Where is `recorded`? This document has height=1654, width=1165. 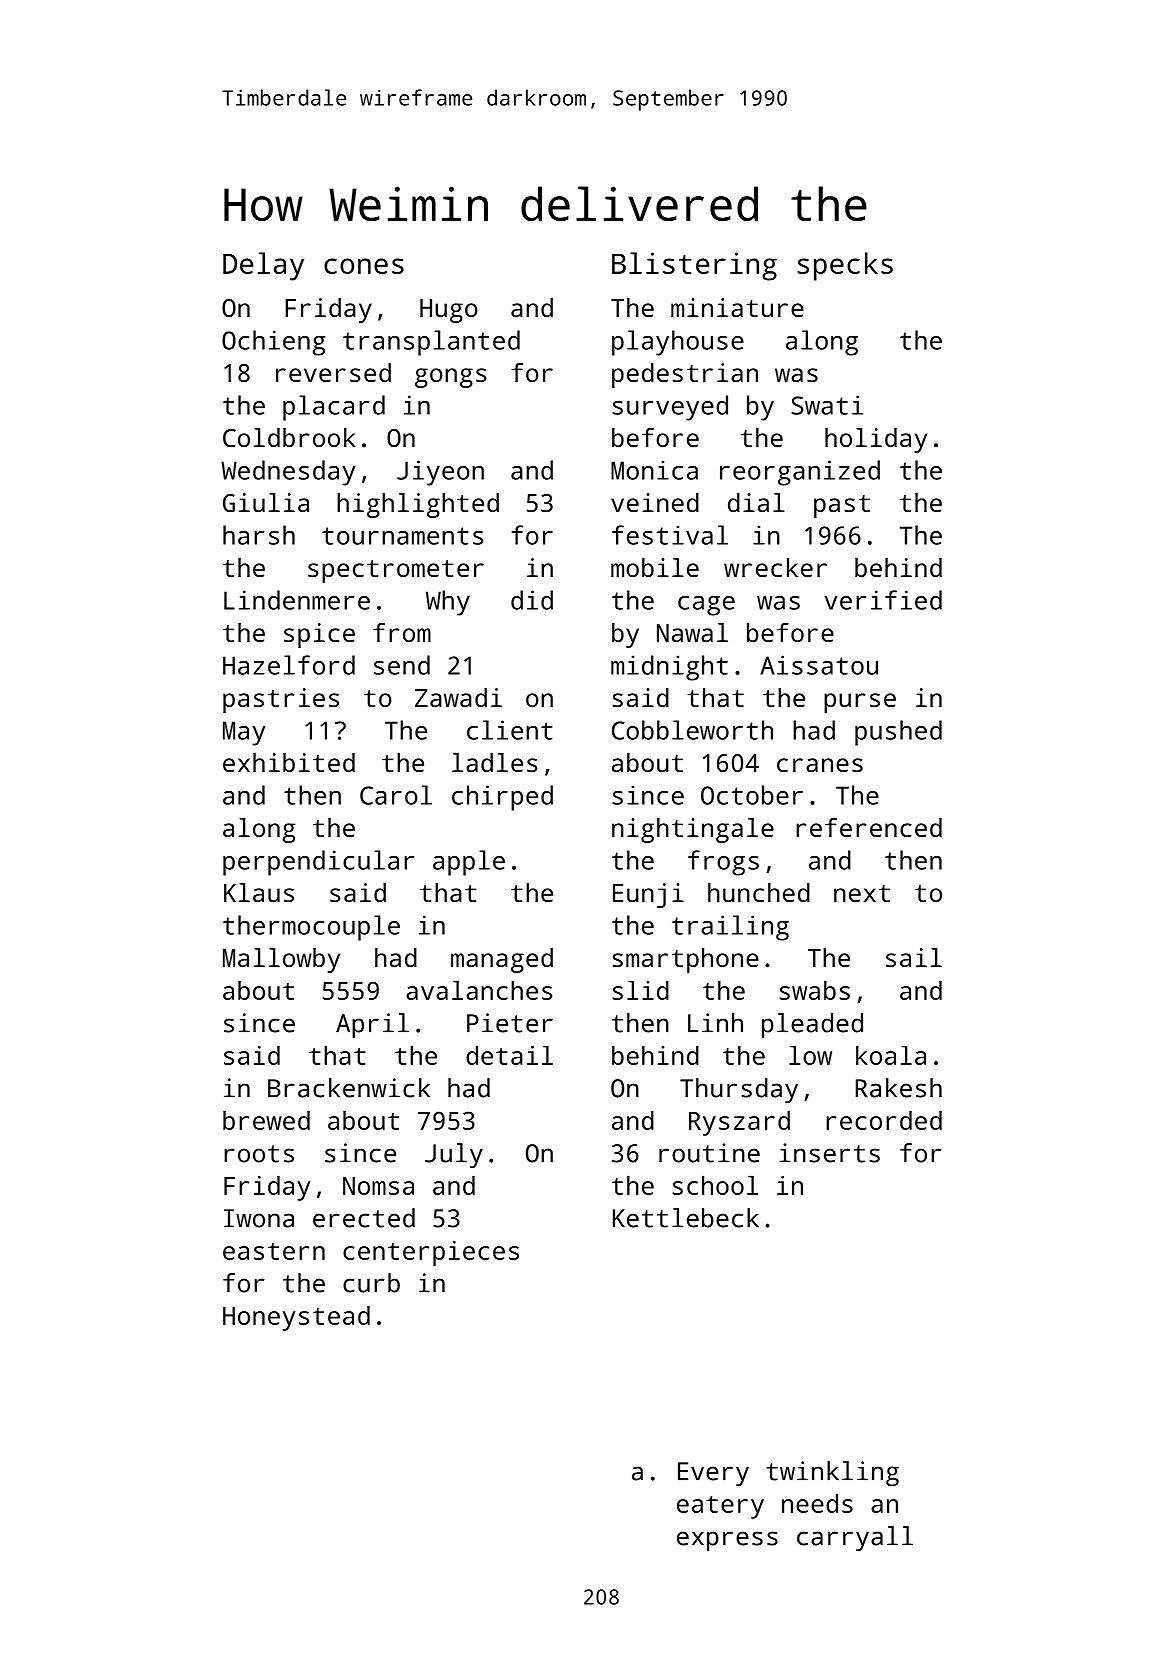
recorded is located at coordinates (884, 1120).
